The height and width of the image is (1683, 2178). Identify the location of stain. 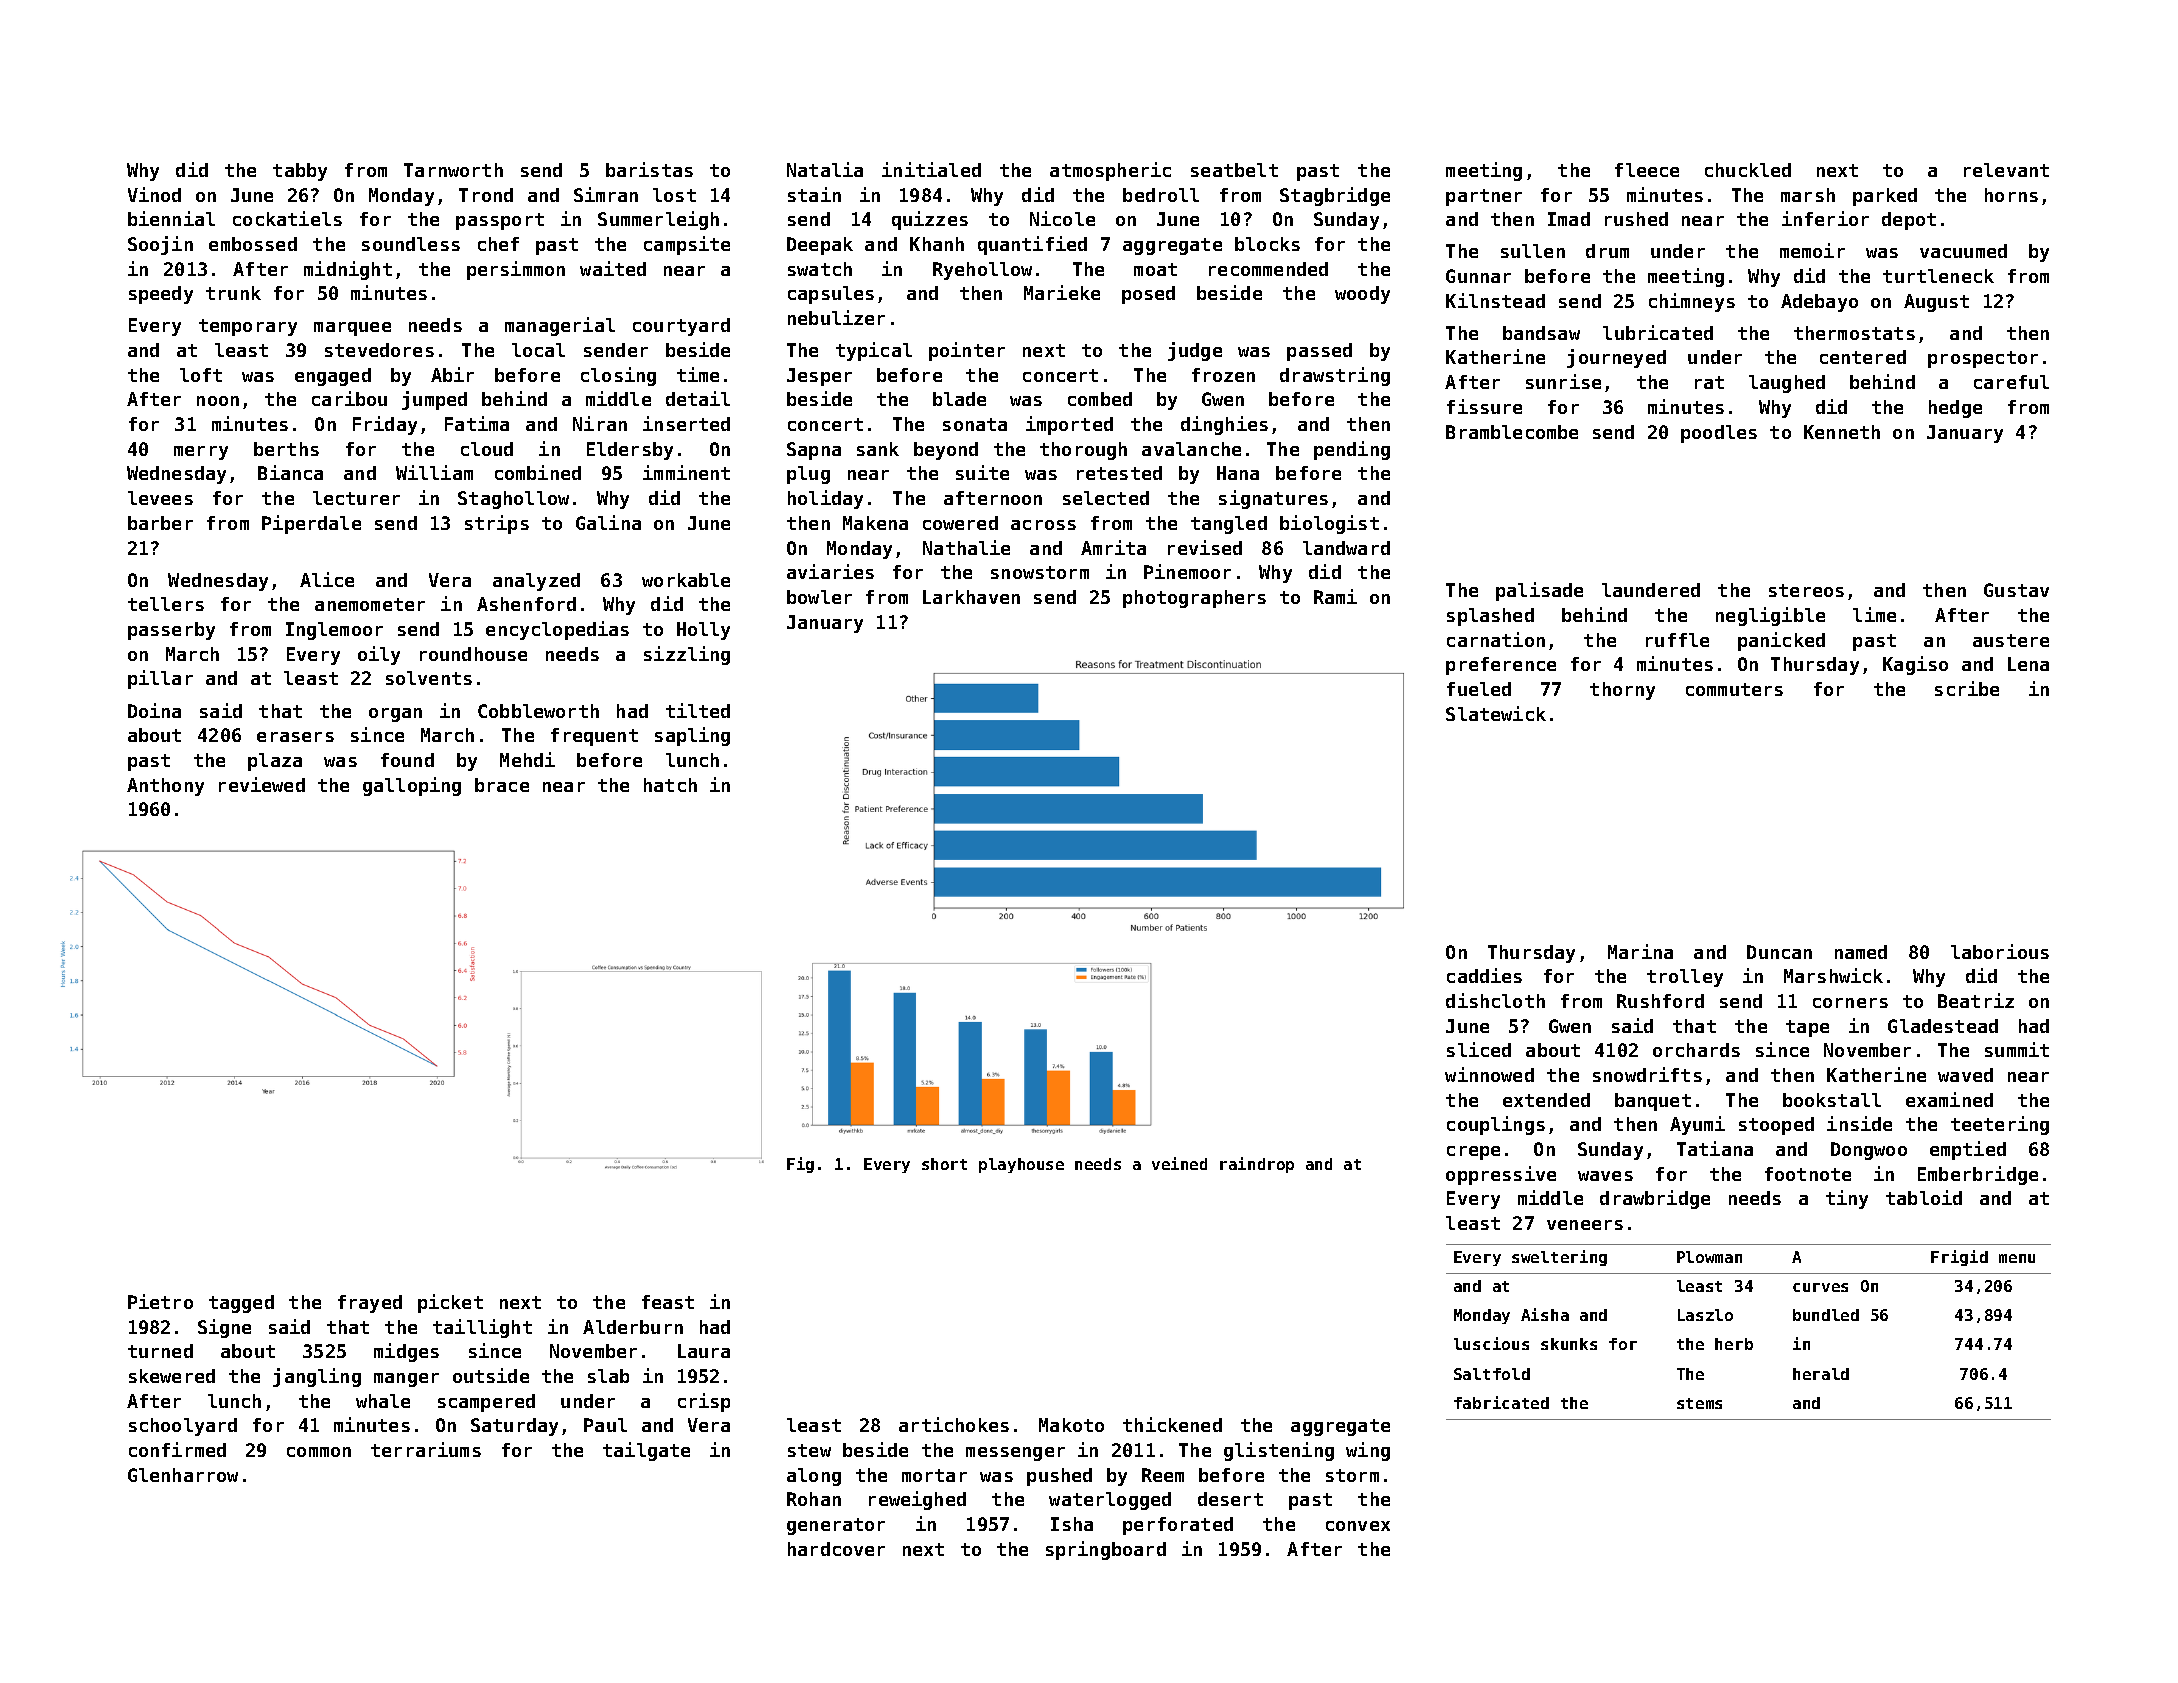
(814, 194).
